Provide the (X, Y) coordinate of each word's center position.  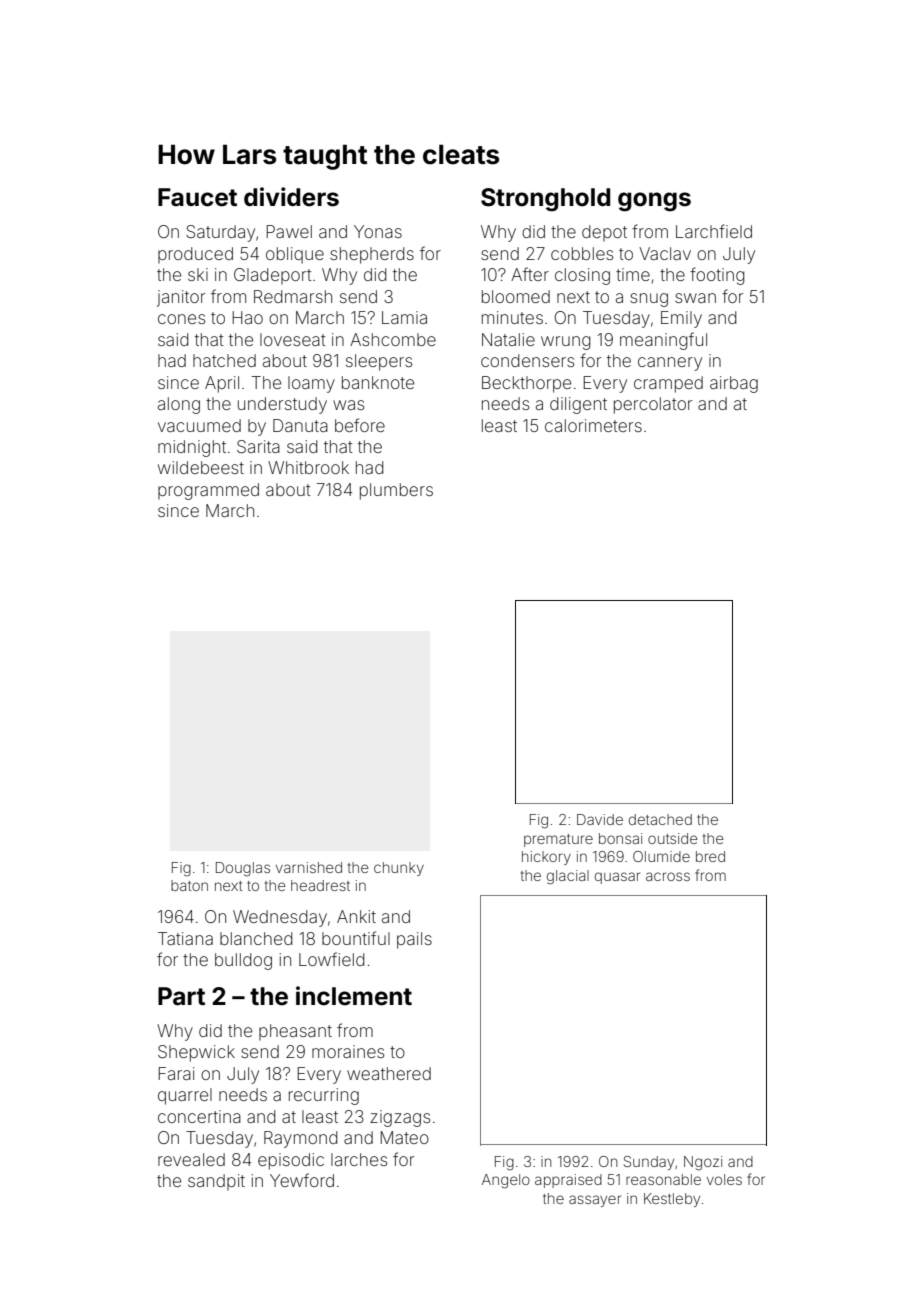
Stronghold (545, 200)
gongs (654, 202)
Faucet (197, 197)
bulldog (243, 961)
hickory (546, 858)
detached (660, 819)
